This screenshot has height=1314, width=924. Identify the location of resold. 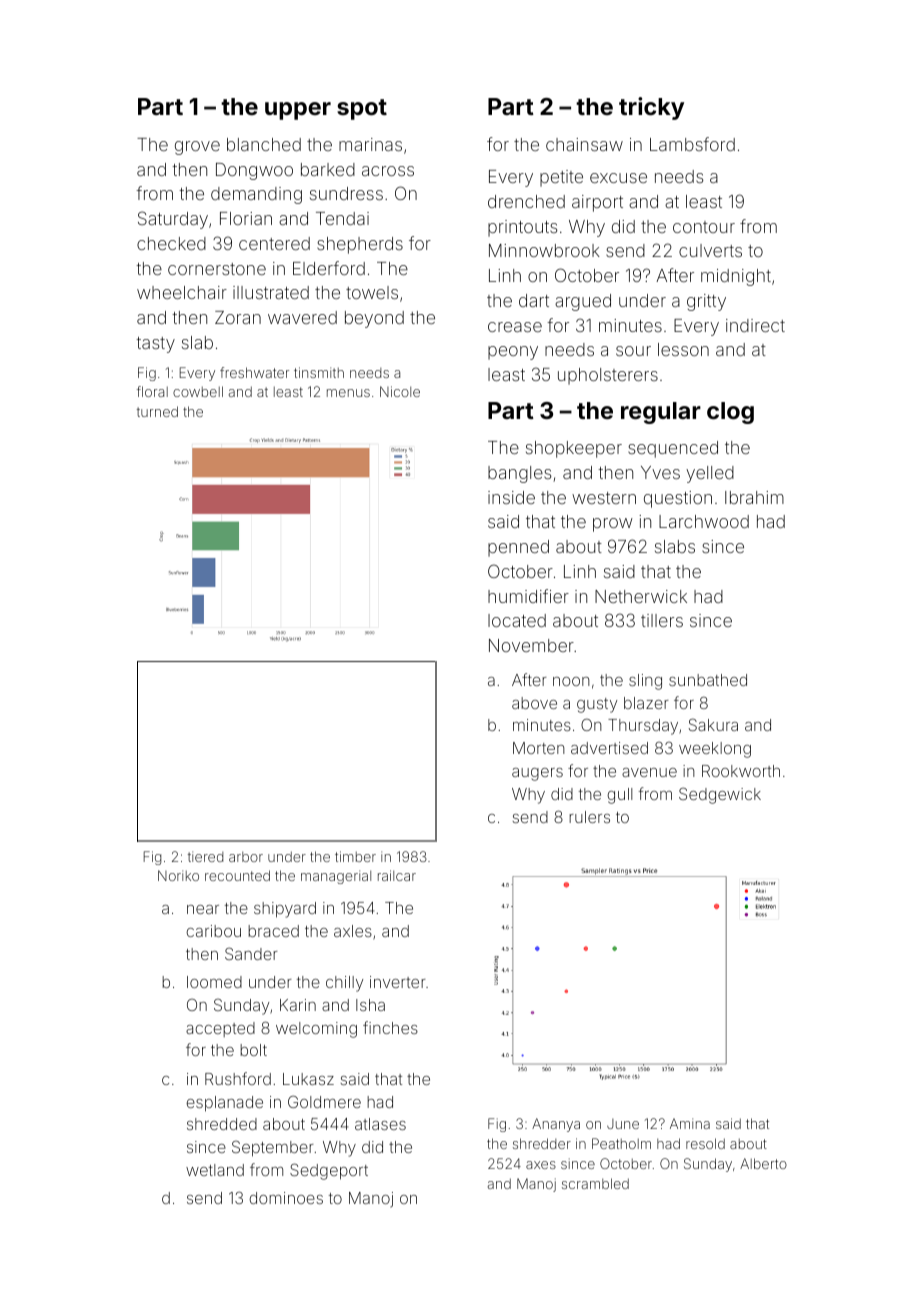
(705, 1143).
